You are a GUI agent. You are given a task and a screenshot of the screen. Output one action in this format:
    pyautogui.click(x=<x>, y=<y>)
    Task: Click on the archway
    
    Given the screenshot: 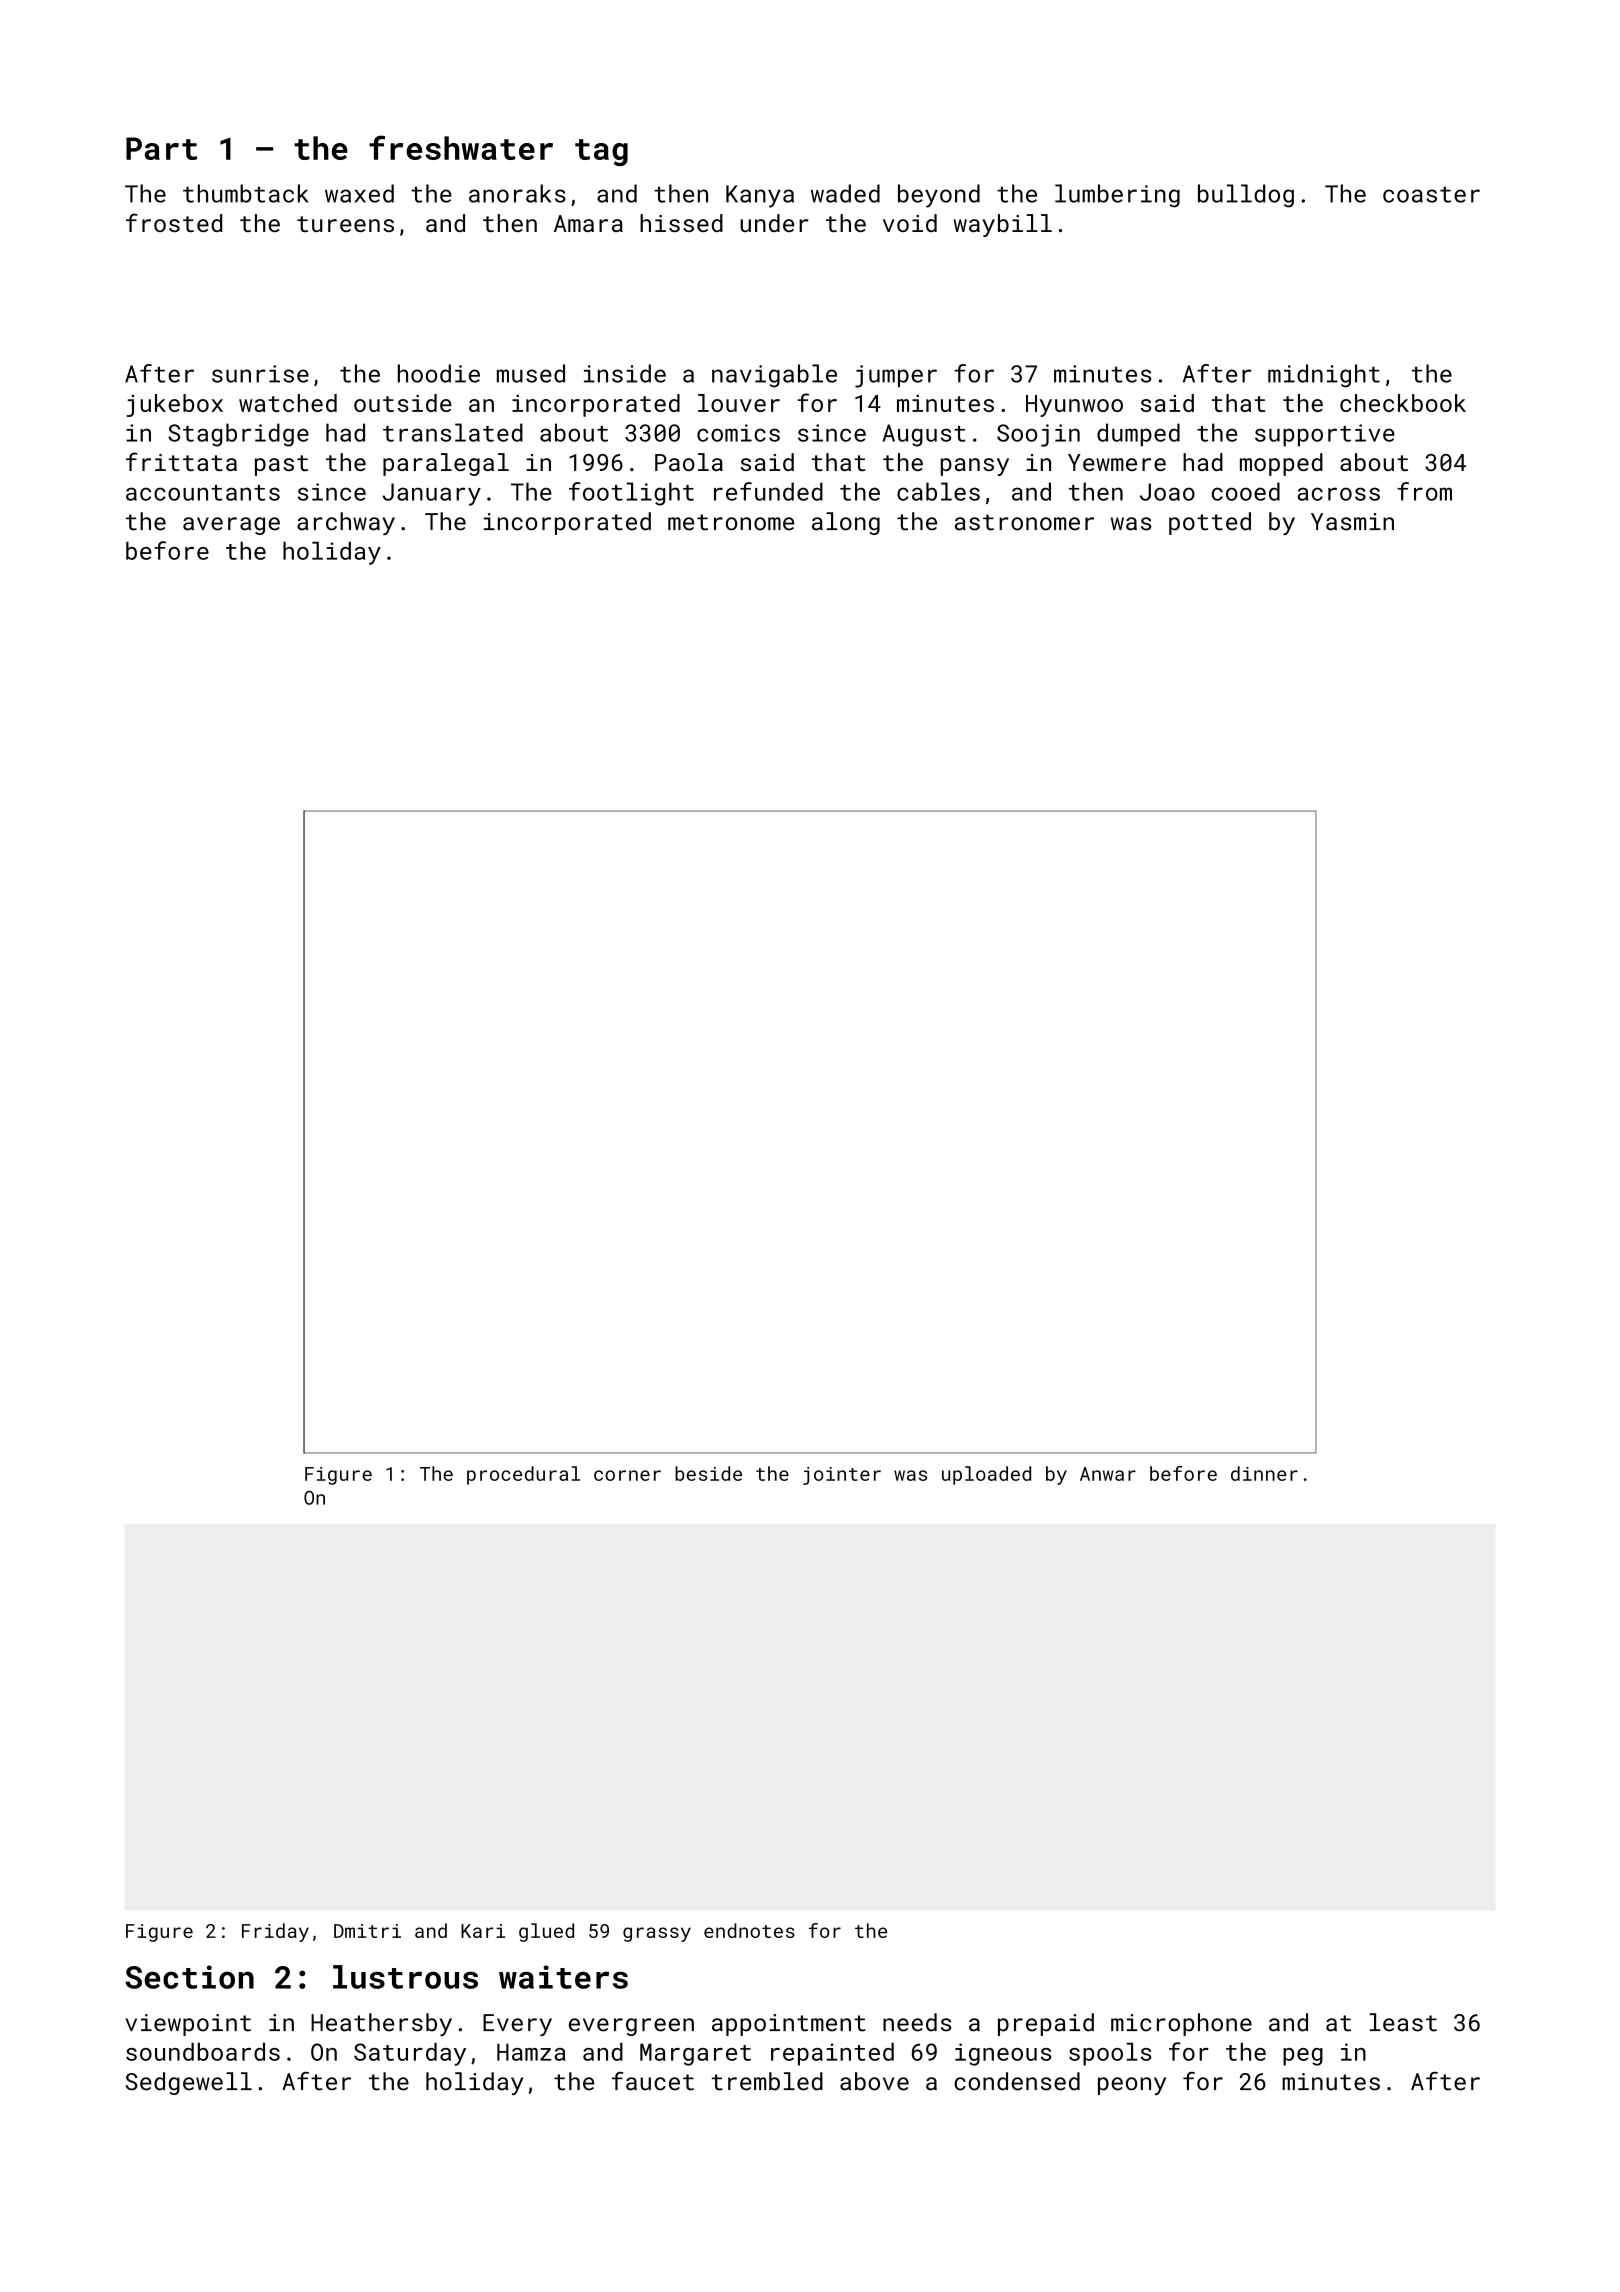 What is the action you would take?
    pyautogui.click(x=346, y=523)
